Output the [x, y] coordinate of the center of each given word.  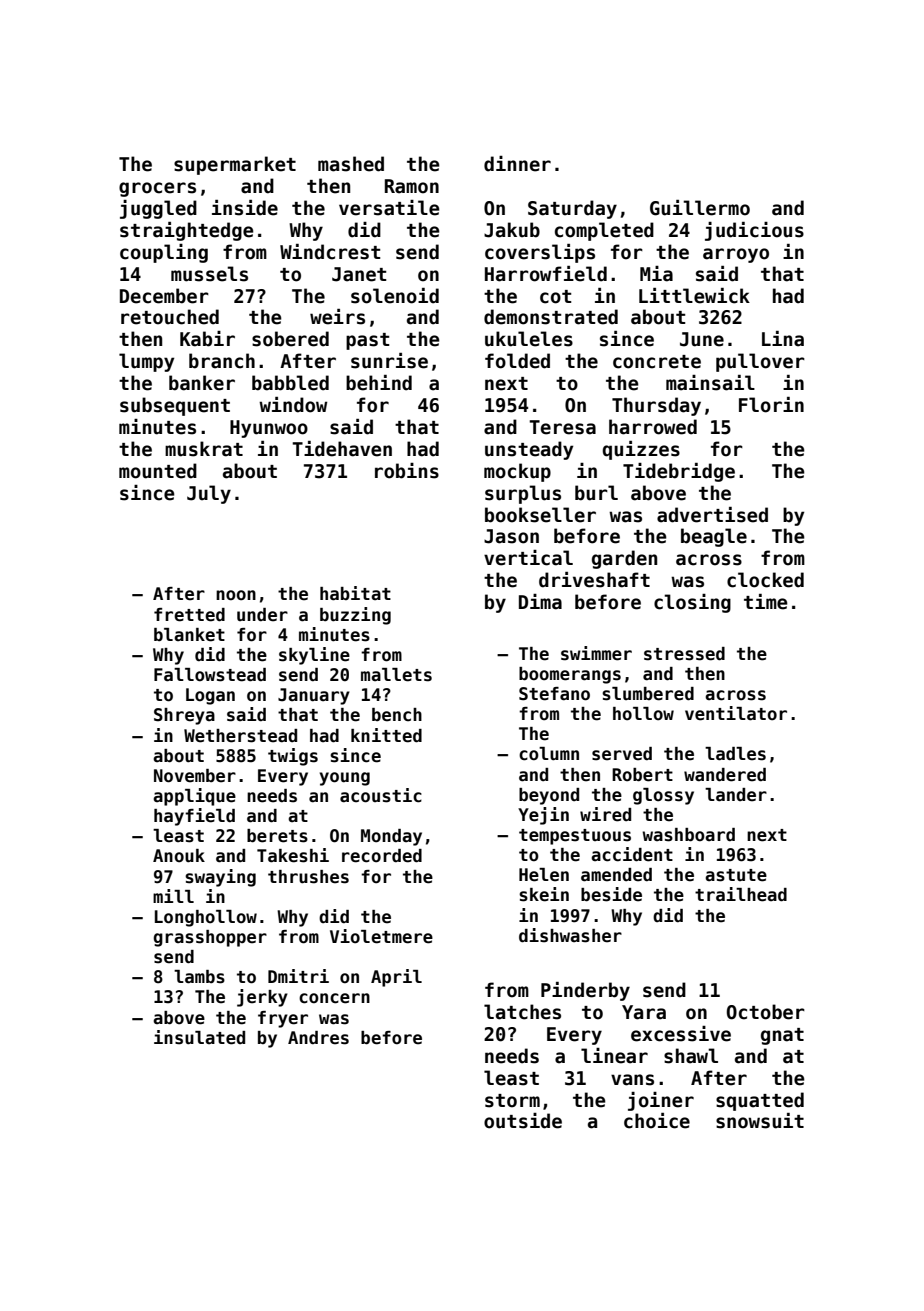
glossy [663, 796]
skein [544, 894]
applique [194, 797]
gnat [782, 1036]
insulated [199, 1037]
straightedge [187, 231]
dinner [517, 164]
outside [523, 1121]
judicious [754, 231]
